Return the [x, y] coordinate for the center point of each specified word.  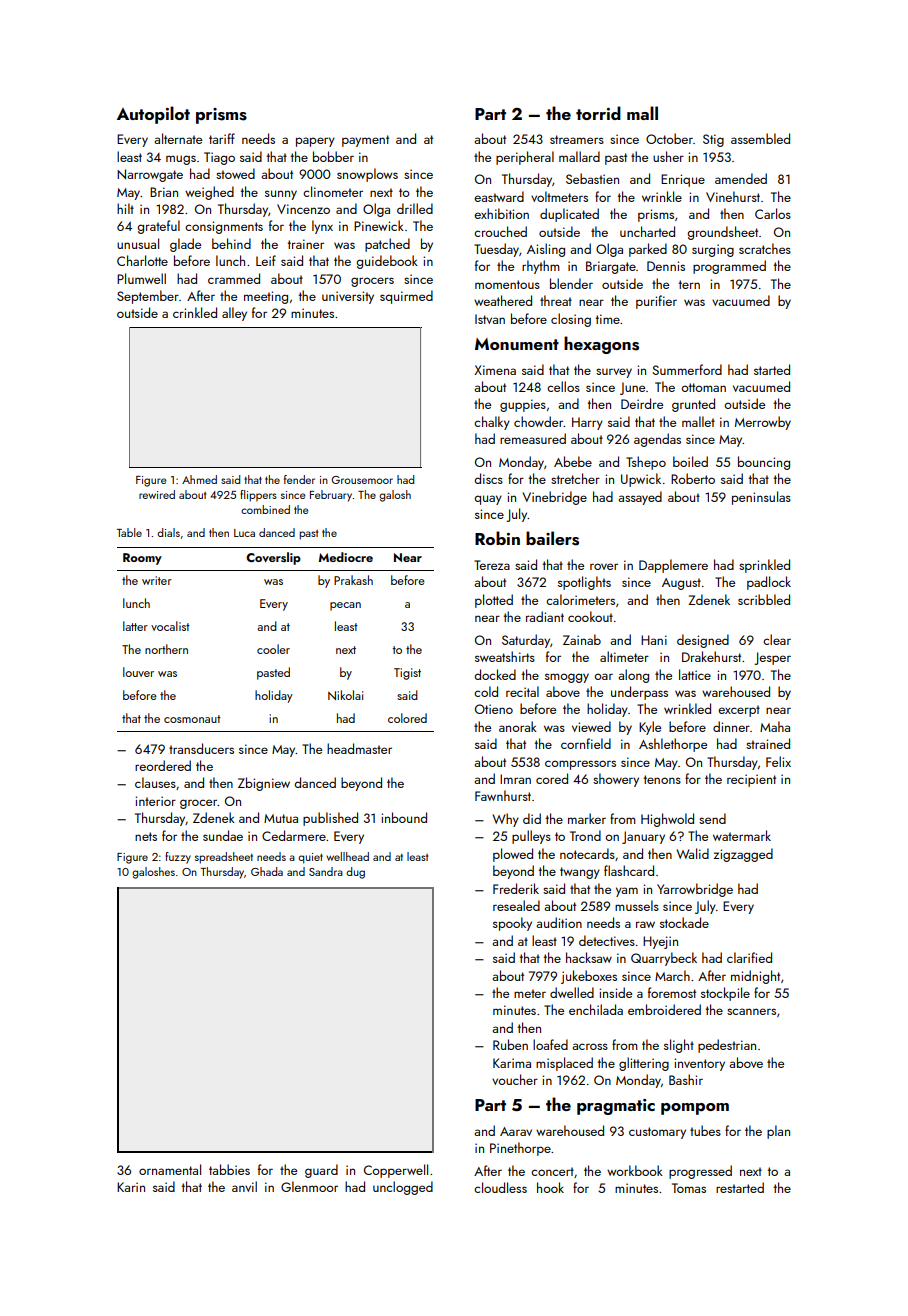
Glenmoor [309, 1186]
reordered [163, 765]
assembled [760, 138]
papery [315, 142]
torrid [598, 113]
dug [355, 873]
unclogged [403, 1188]
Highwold [667, 820]
